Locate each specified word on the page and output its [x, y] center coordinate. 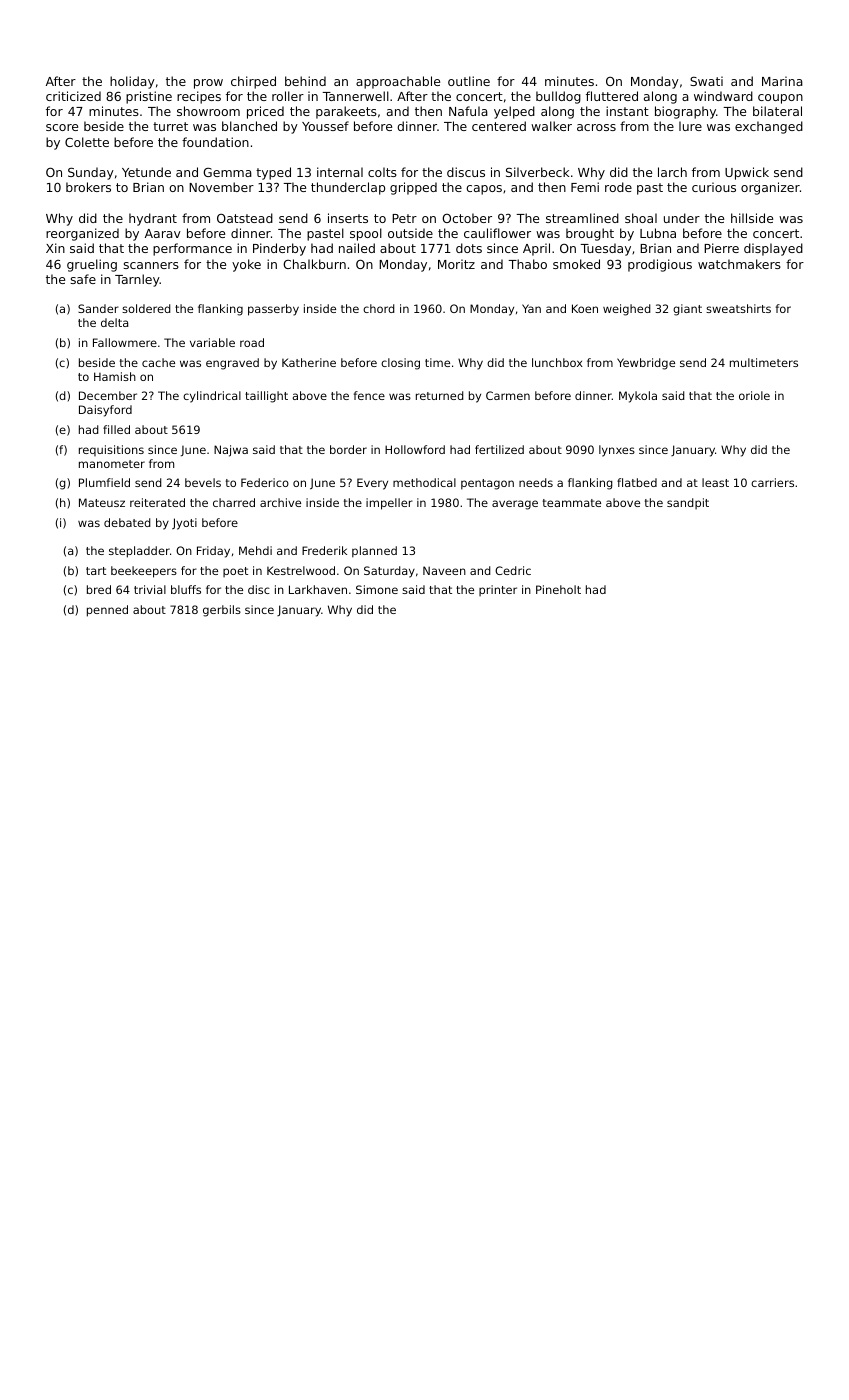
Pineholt [558, 589]
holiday [132, 82]
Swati [706, 81]
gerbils [222, 611]
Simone [377, 589]
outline [469, 81]
